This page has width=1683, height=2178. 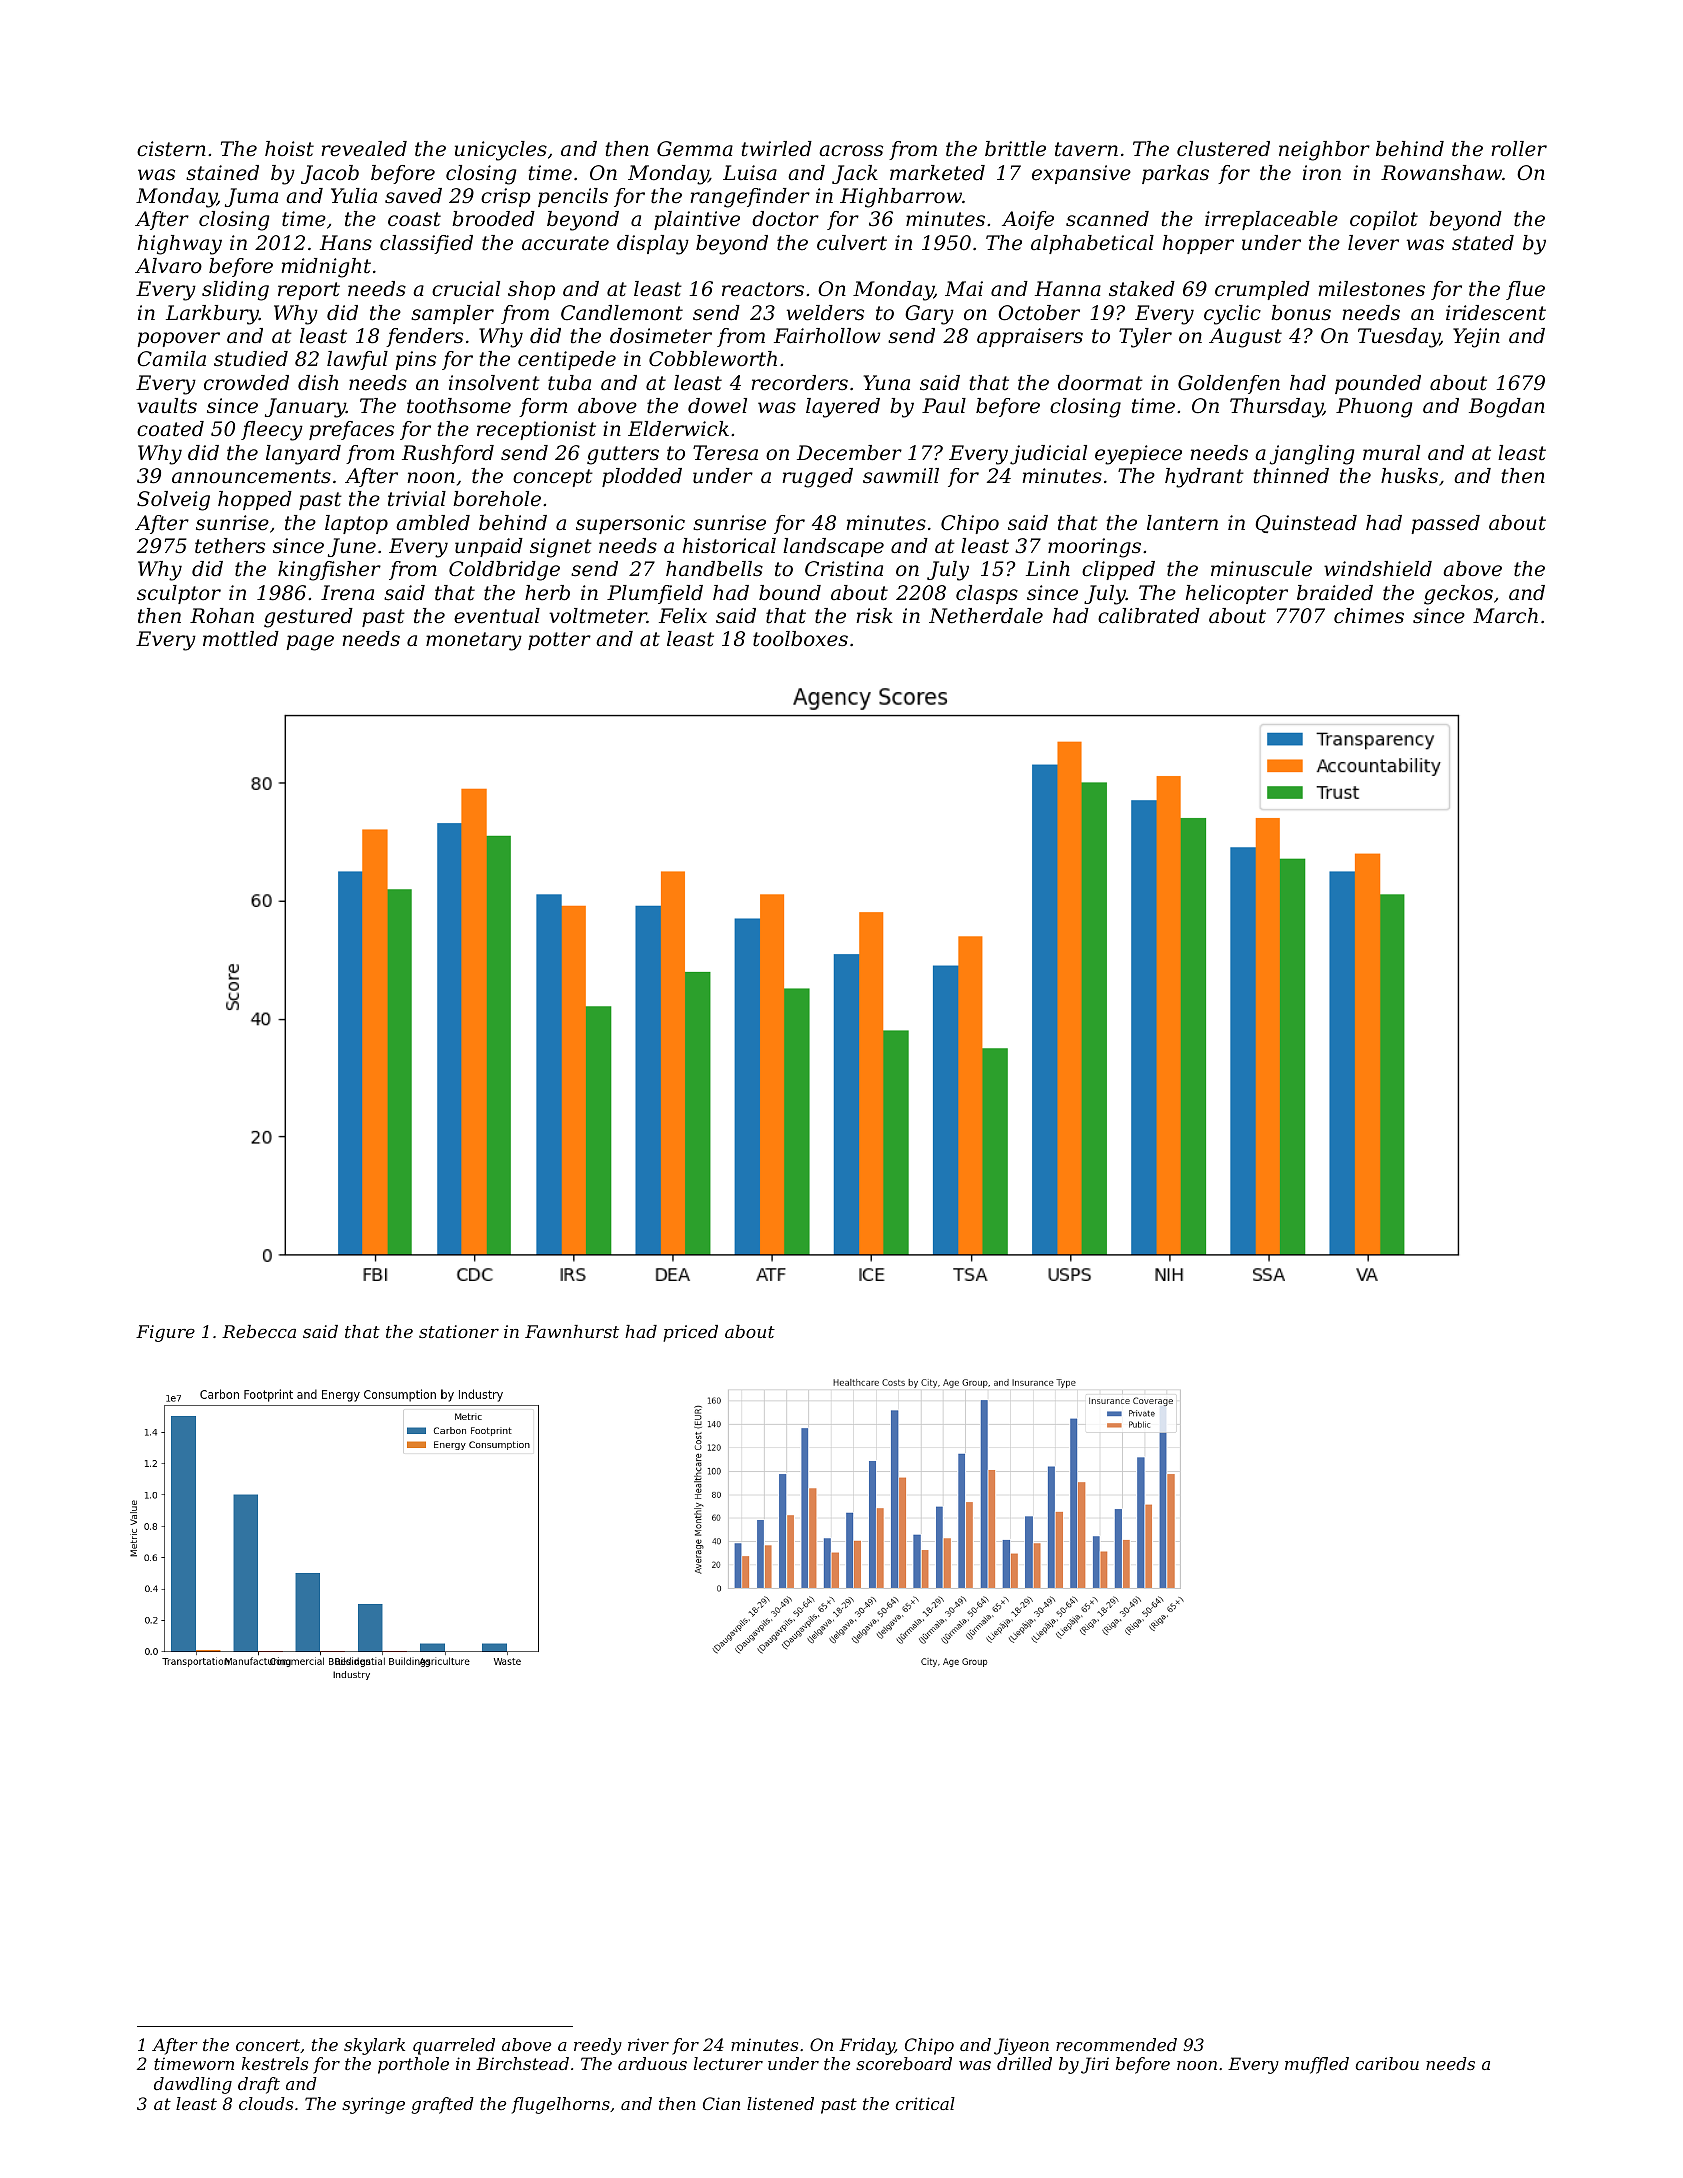 What do you see at coordinates (459, 1331) in the page?
I see `stationer` at bounding box center [459, 1331].
